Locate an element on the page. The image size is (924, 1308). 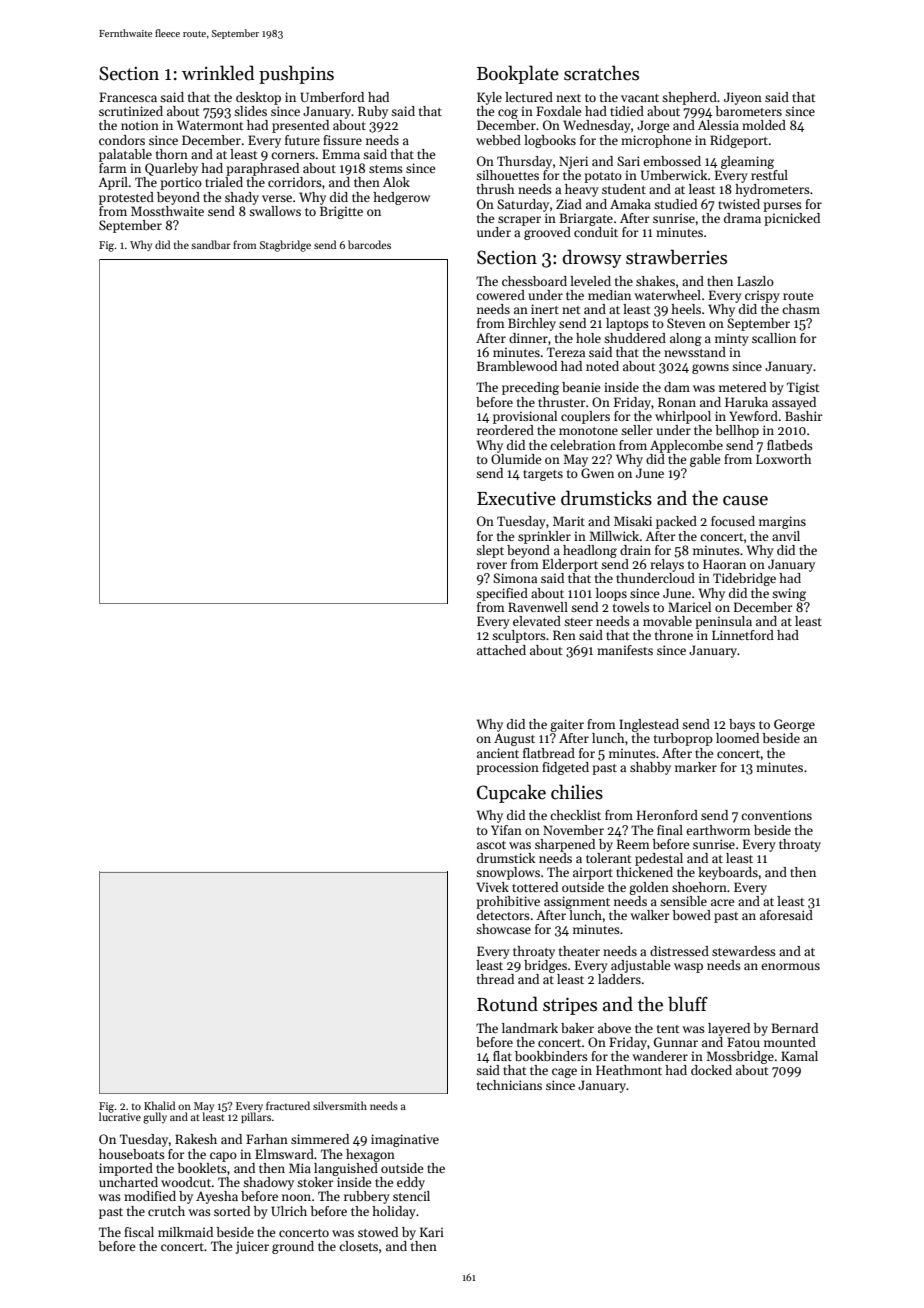
Vivek is located at coordinates (492, 887).
